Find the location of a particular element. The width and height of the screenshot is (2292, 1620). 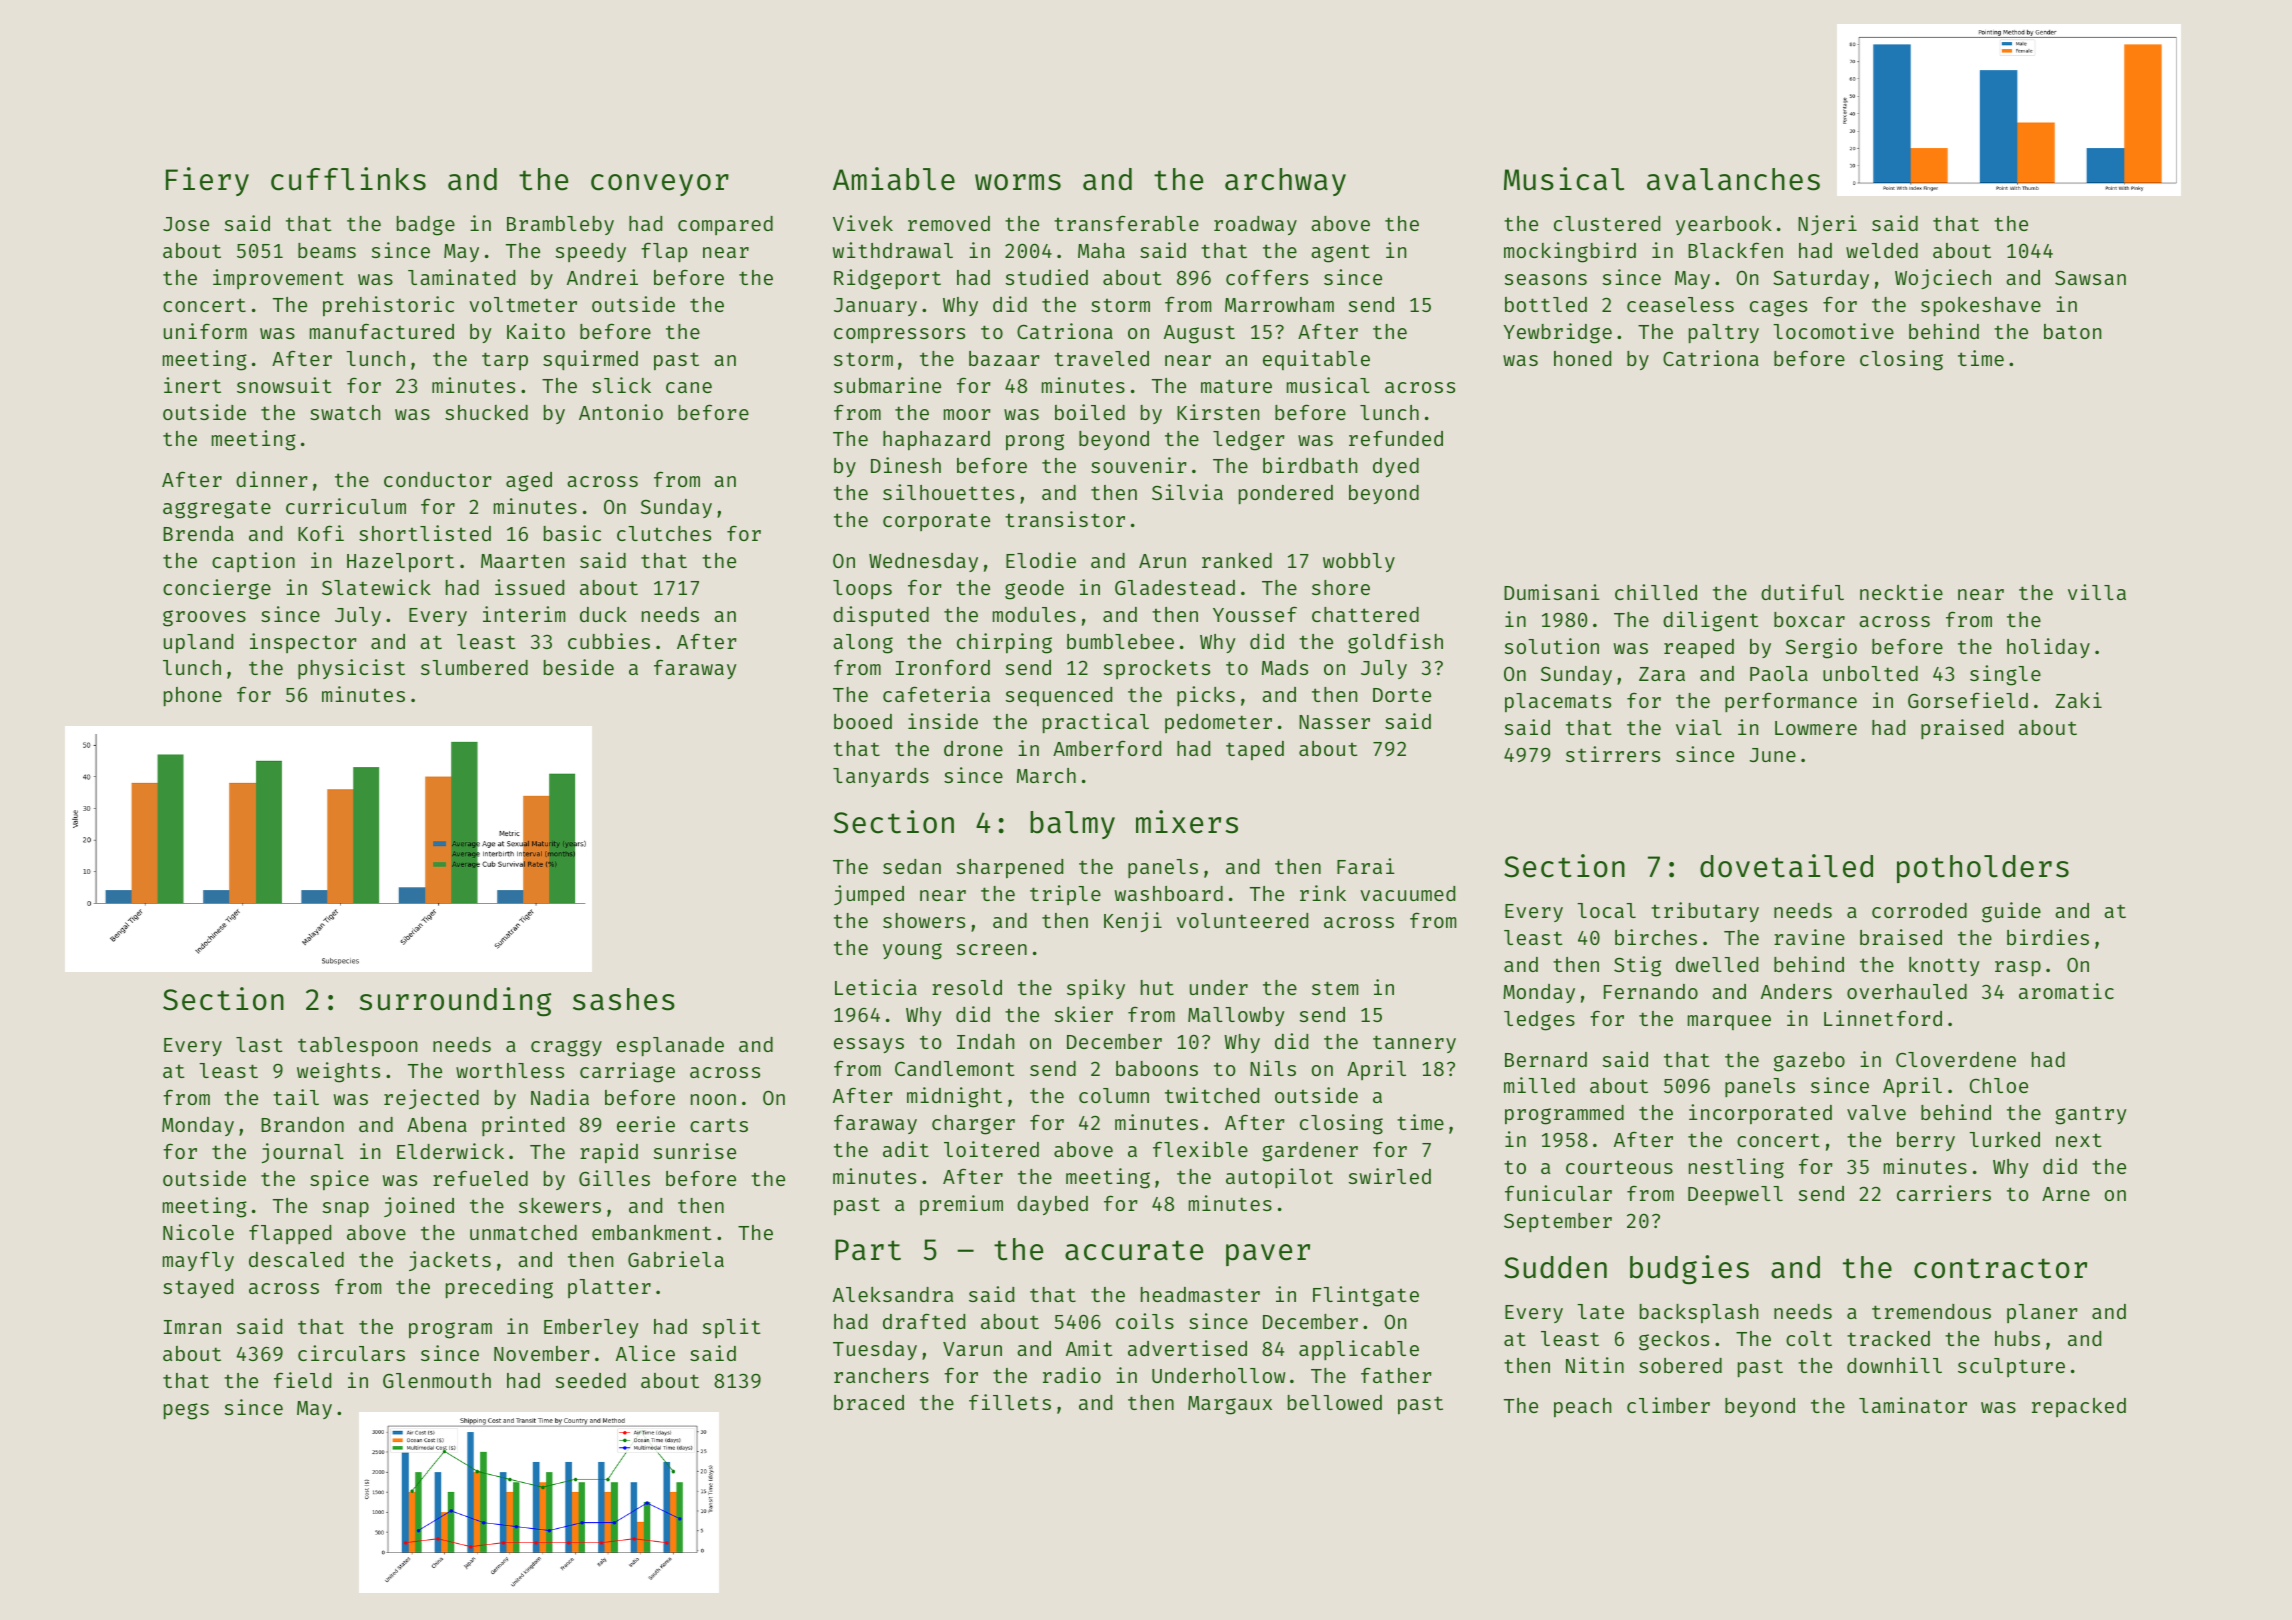

seasons is located at coordinates (1546, 279).
